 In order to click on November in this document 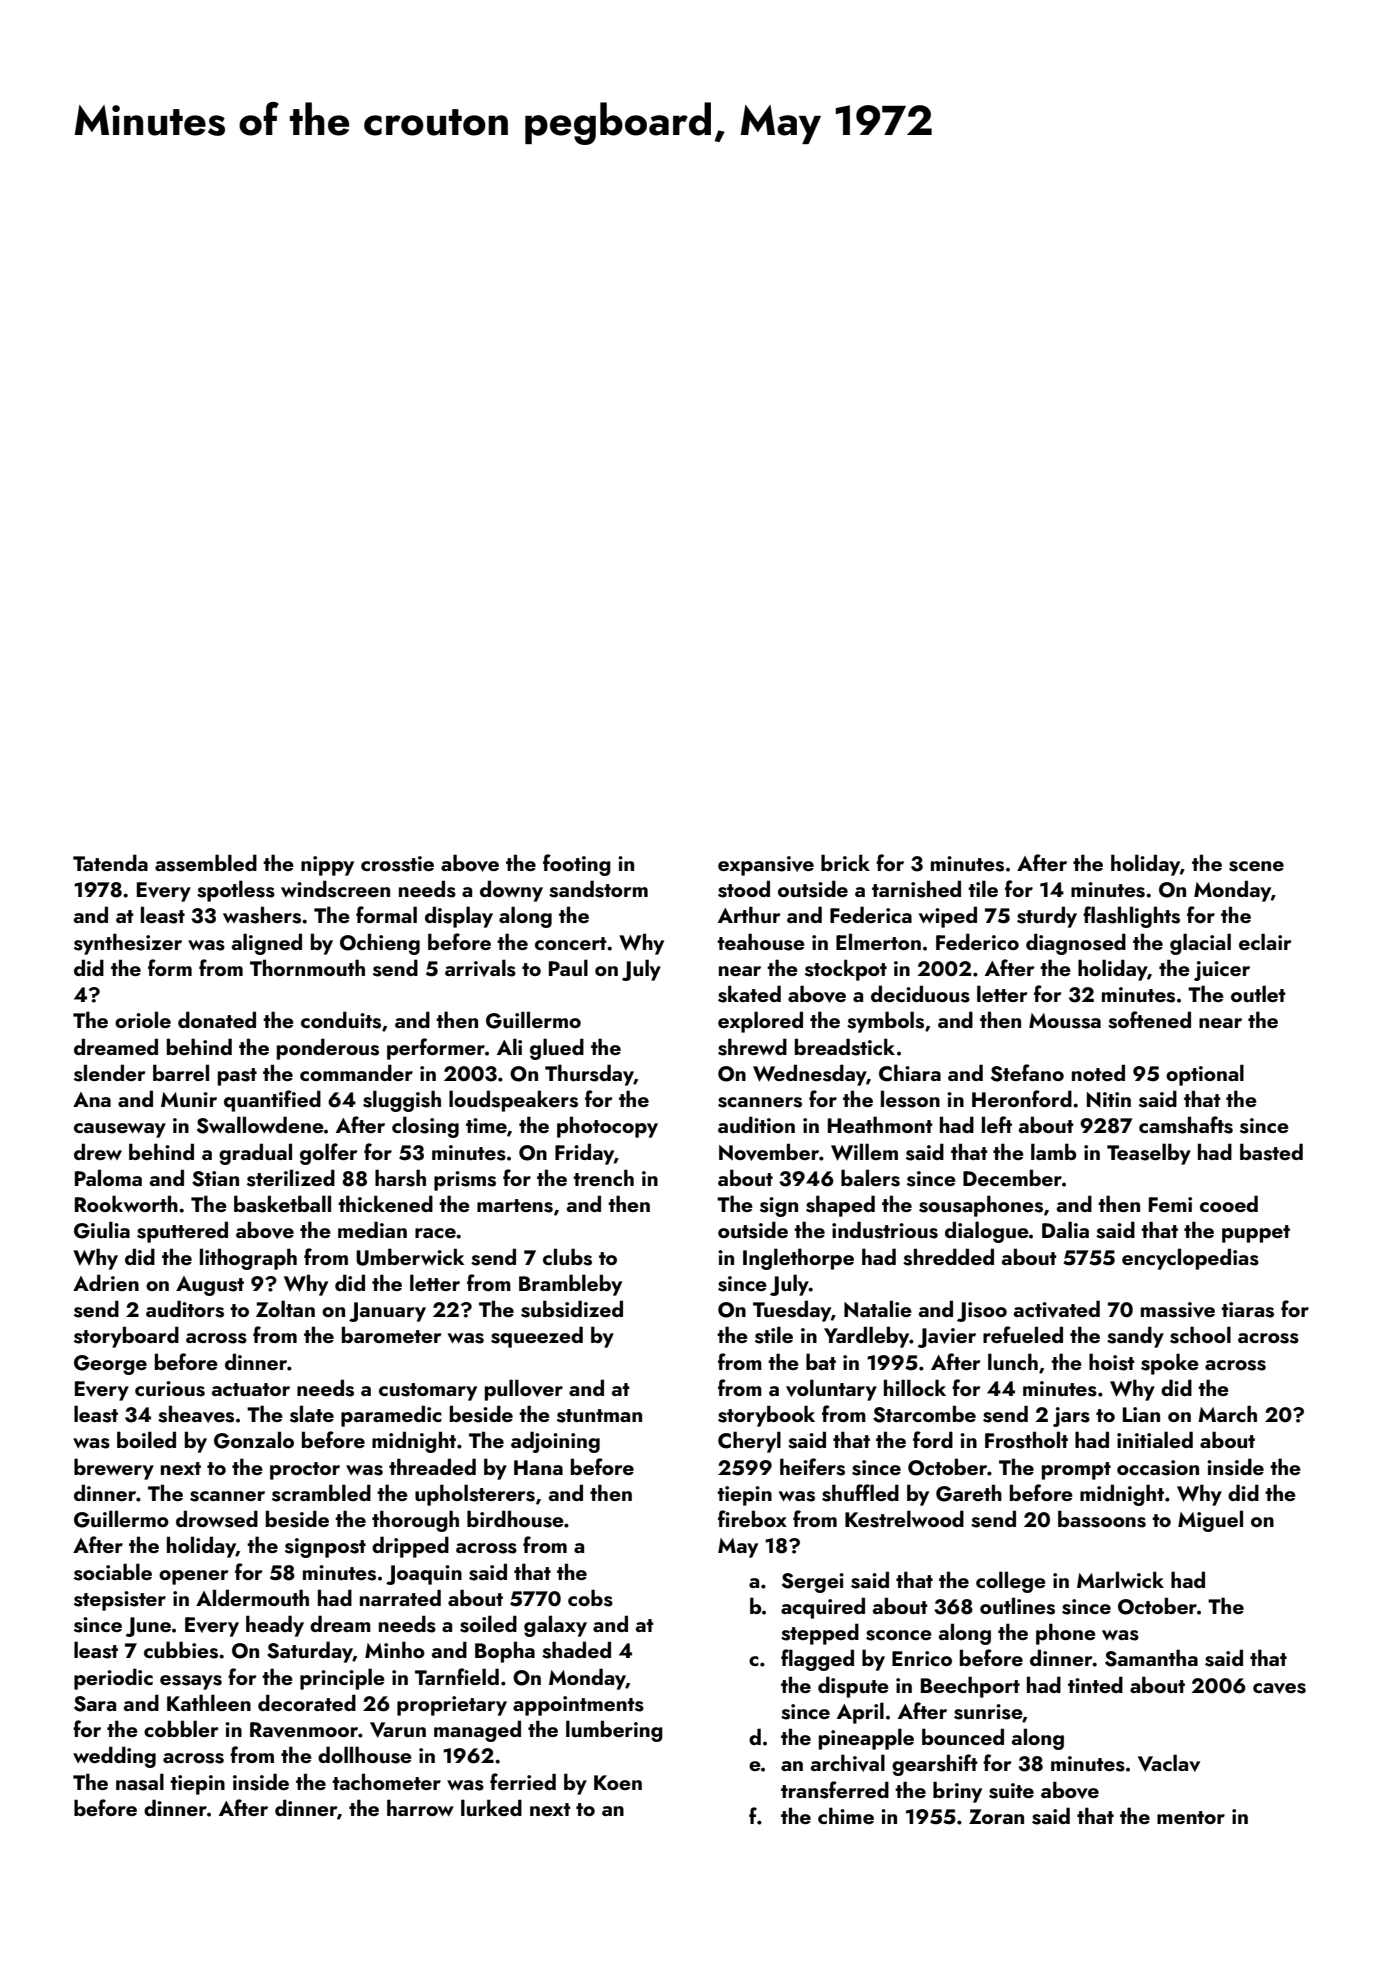, I will do `click(769, 1152)`.
